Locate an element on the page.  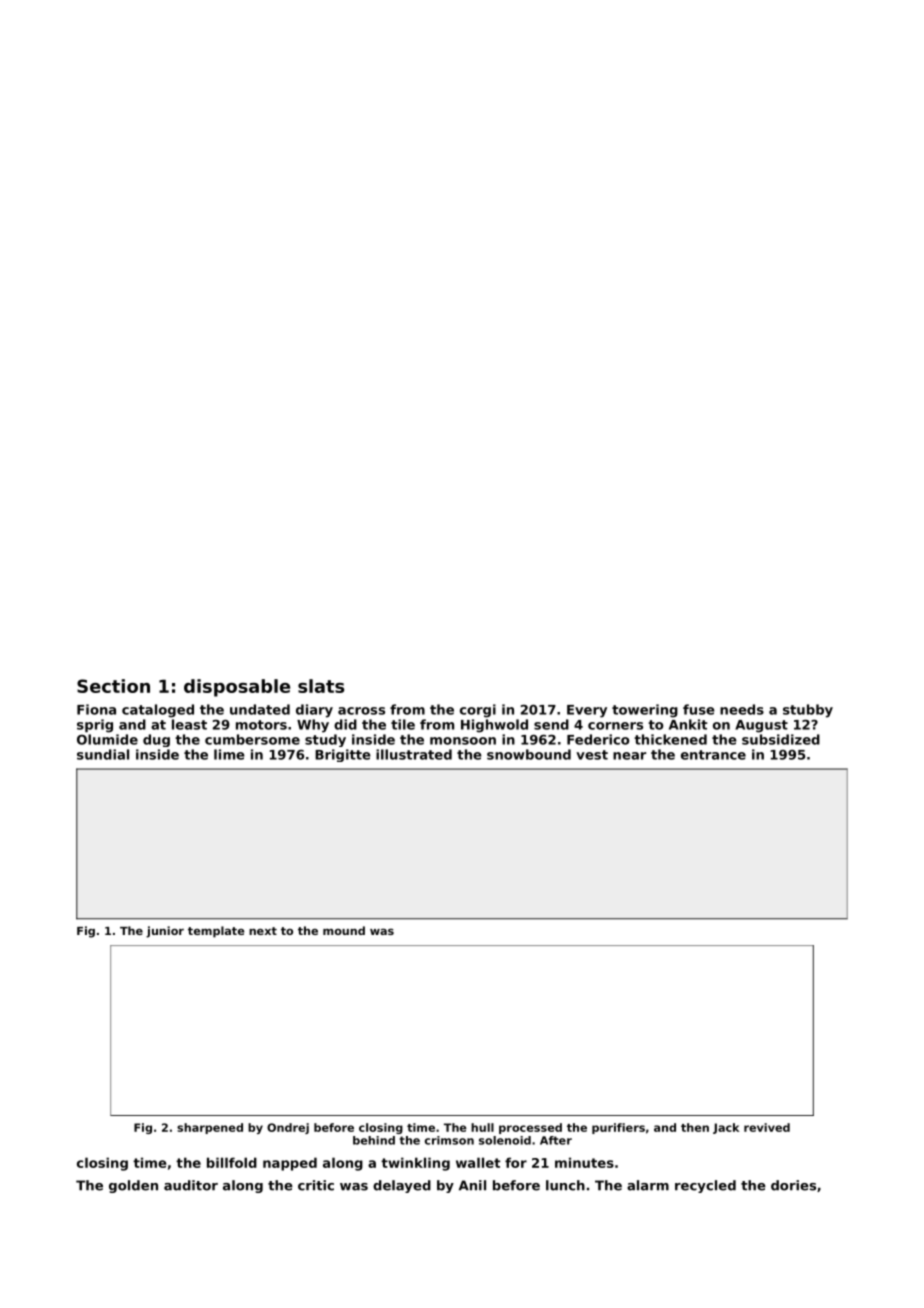
slats is located at coordinates (321, 686).
